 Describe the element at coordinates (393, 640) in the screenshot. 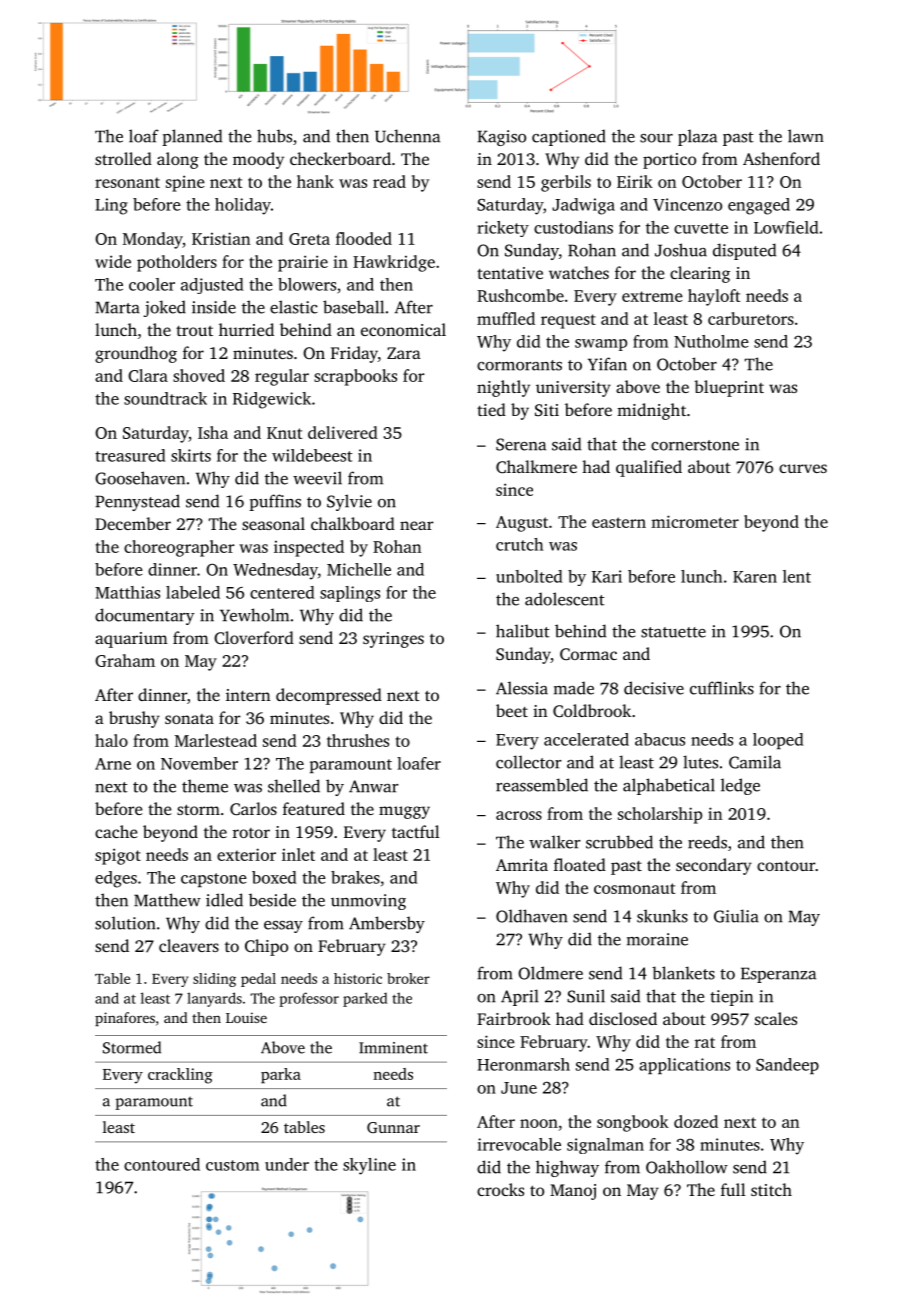

I see `syringes` at that location.
